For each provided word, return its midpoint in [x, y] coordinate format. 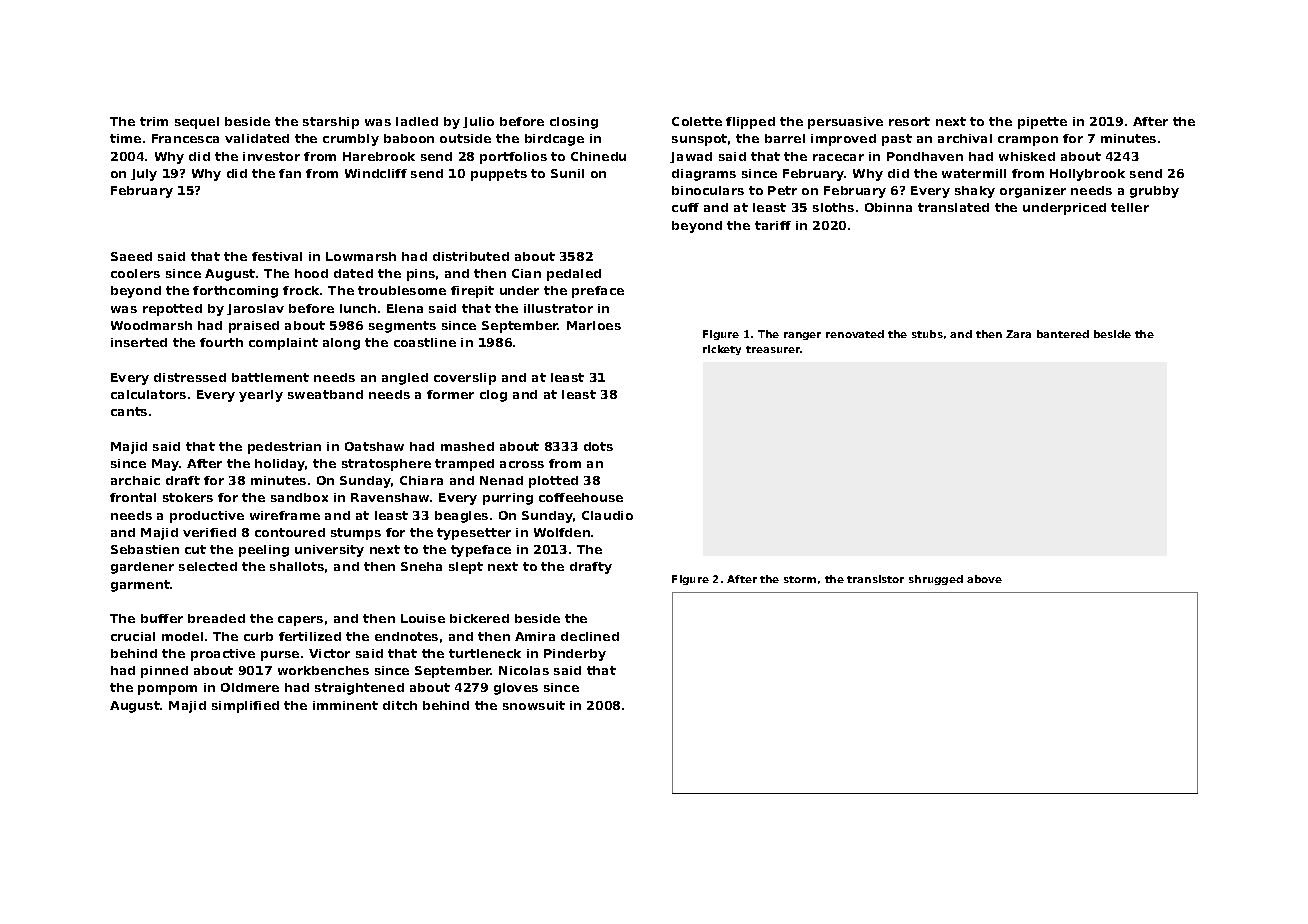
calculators [148, 394]
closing [574, 123]
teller [1130, 207]
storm [800, 579]
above [984, 579]
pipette [1042, 123]
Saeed [131, 256]
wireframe [285, 515]
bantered [1063, 334]
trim [154, 121]
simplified [245, 707]
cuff [685, 207]
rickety [722, 350]
